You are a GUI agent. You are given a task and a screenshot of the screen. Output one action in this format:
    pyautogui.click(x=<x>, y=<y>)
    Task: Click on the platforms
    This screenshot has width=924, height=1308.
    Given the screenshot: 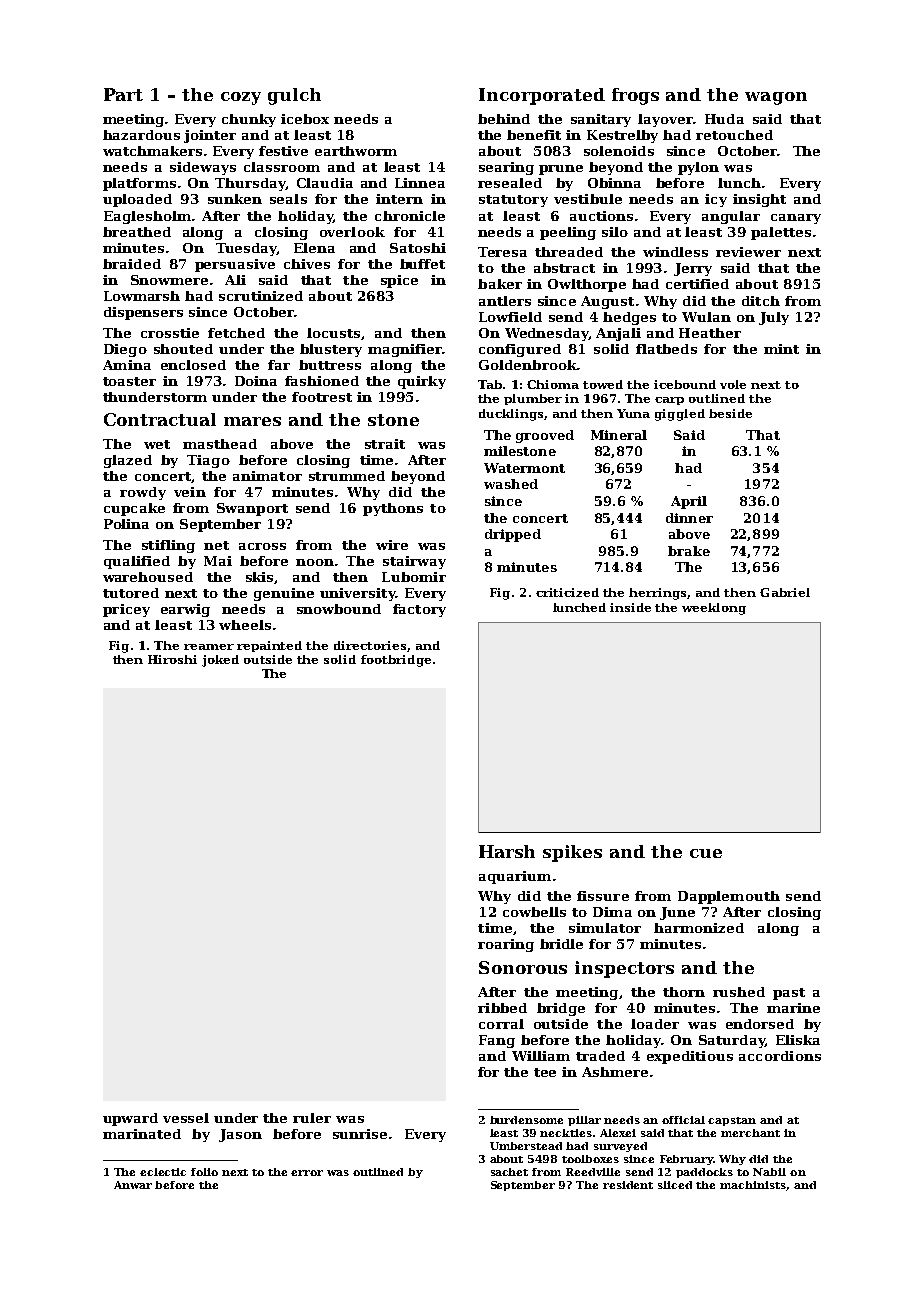 What is the action you would take?
    pyautogui.click(x=139, y=184)
